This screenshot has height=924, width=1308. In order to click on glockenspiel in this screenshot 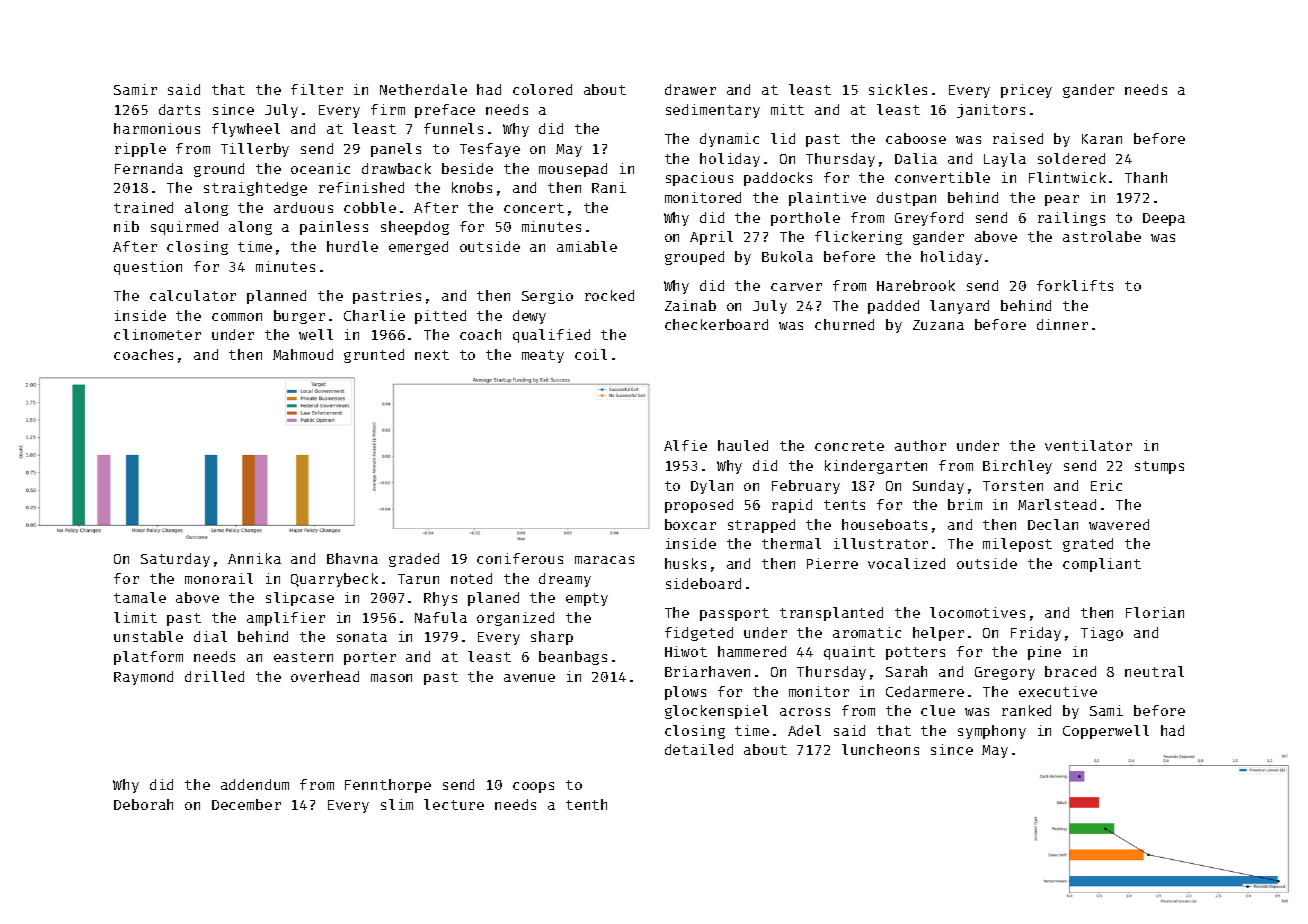, I will do `click(716, 712)`.
